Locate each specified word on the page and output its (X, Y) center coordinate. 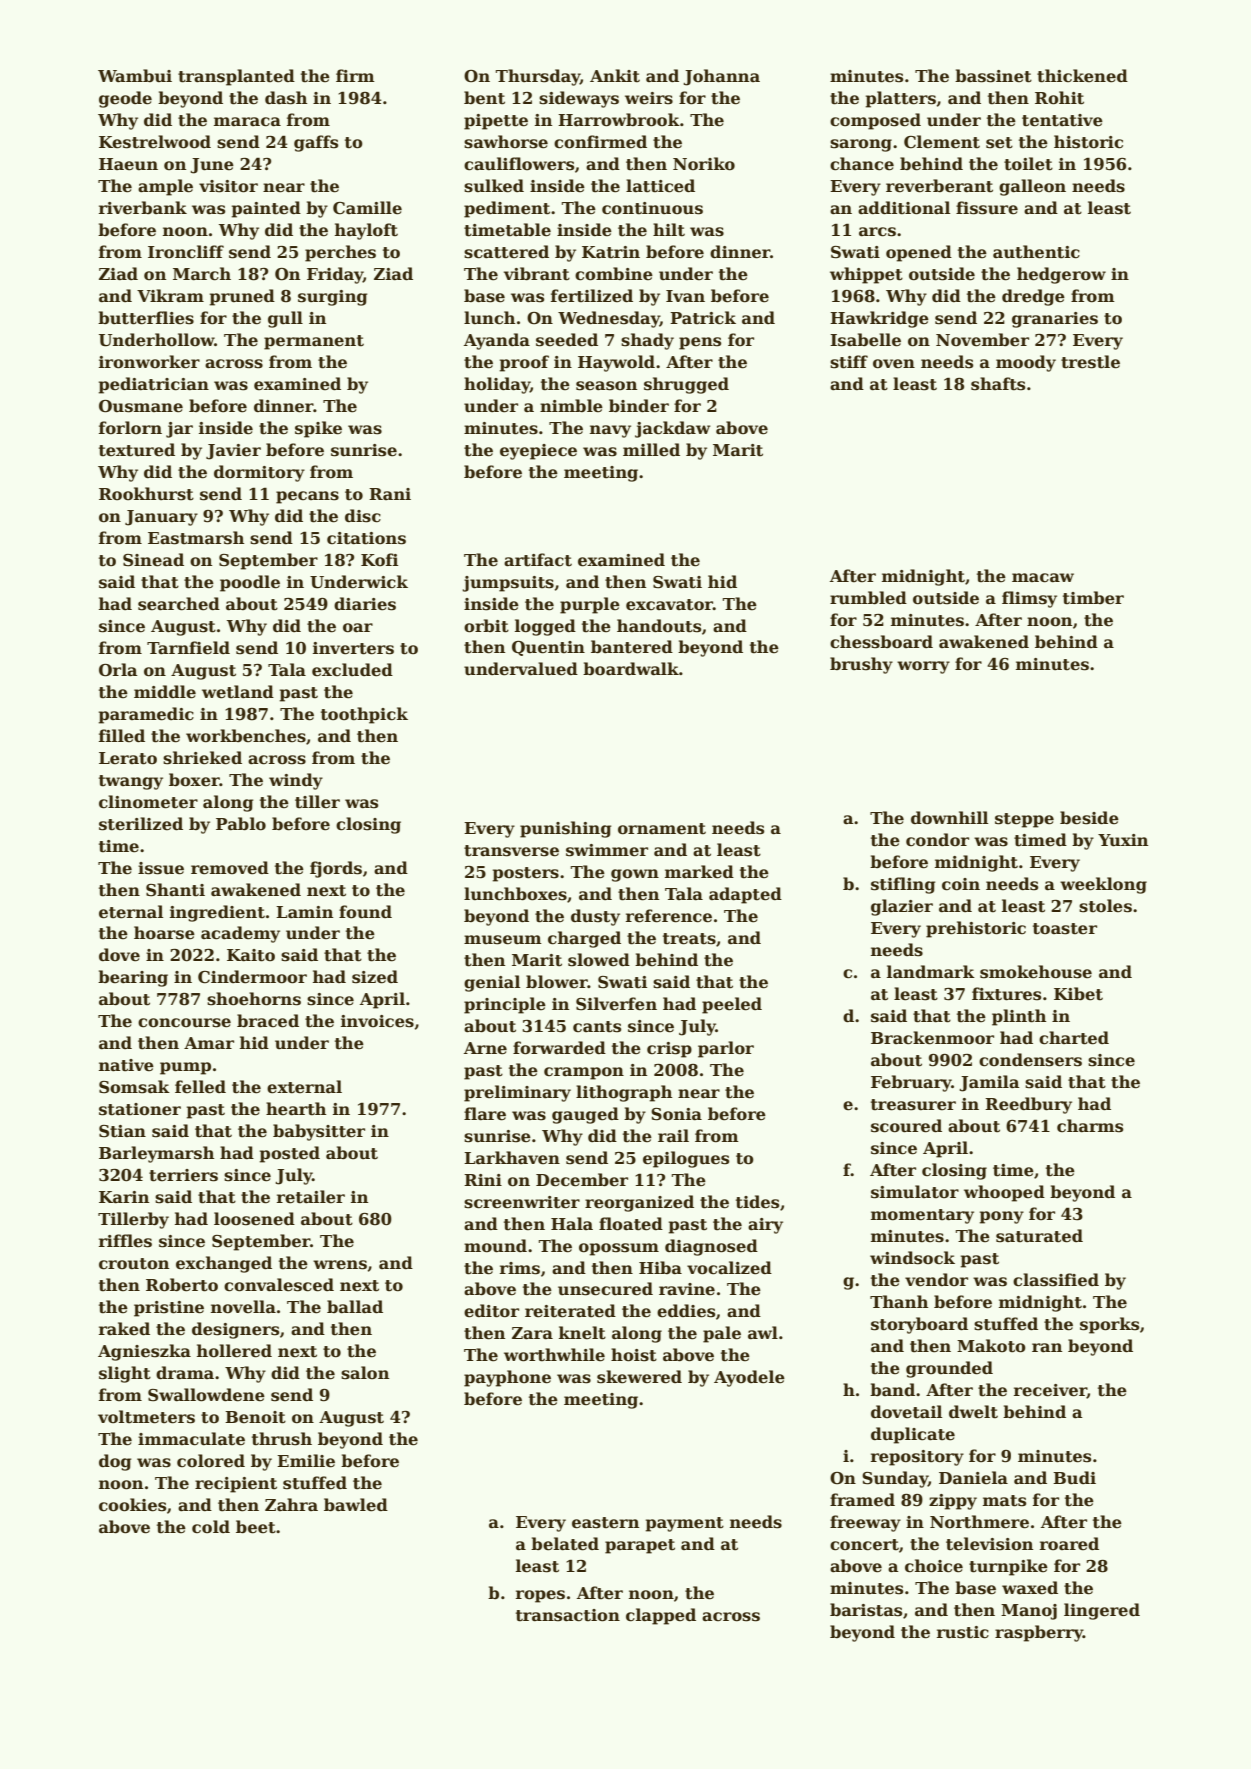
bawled (356, 1505)
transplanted (236, 77)
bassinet (993, 76)
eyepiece (538, 452)
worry (923, 667)
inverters (353, 648)
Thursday (538, 77)
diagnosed (711, 1247)
